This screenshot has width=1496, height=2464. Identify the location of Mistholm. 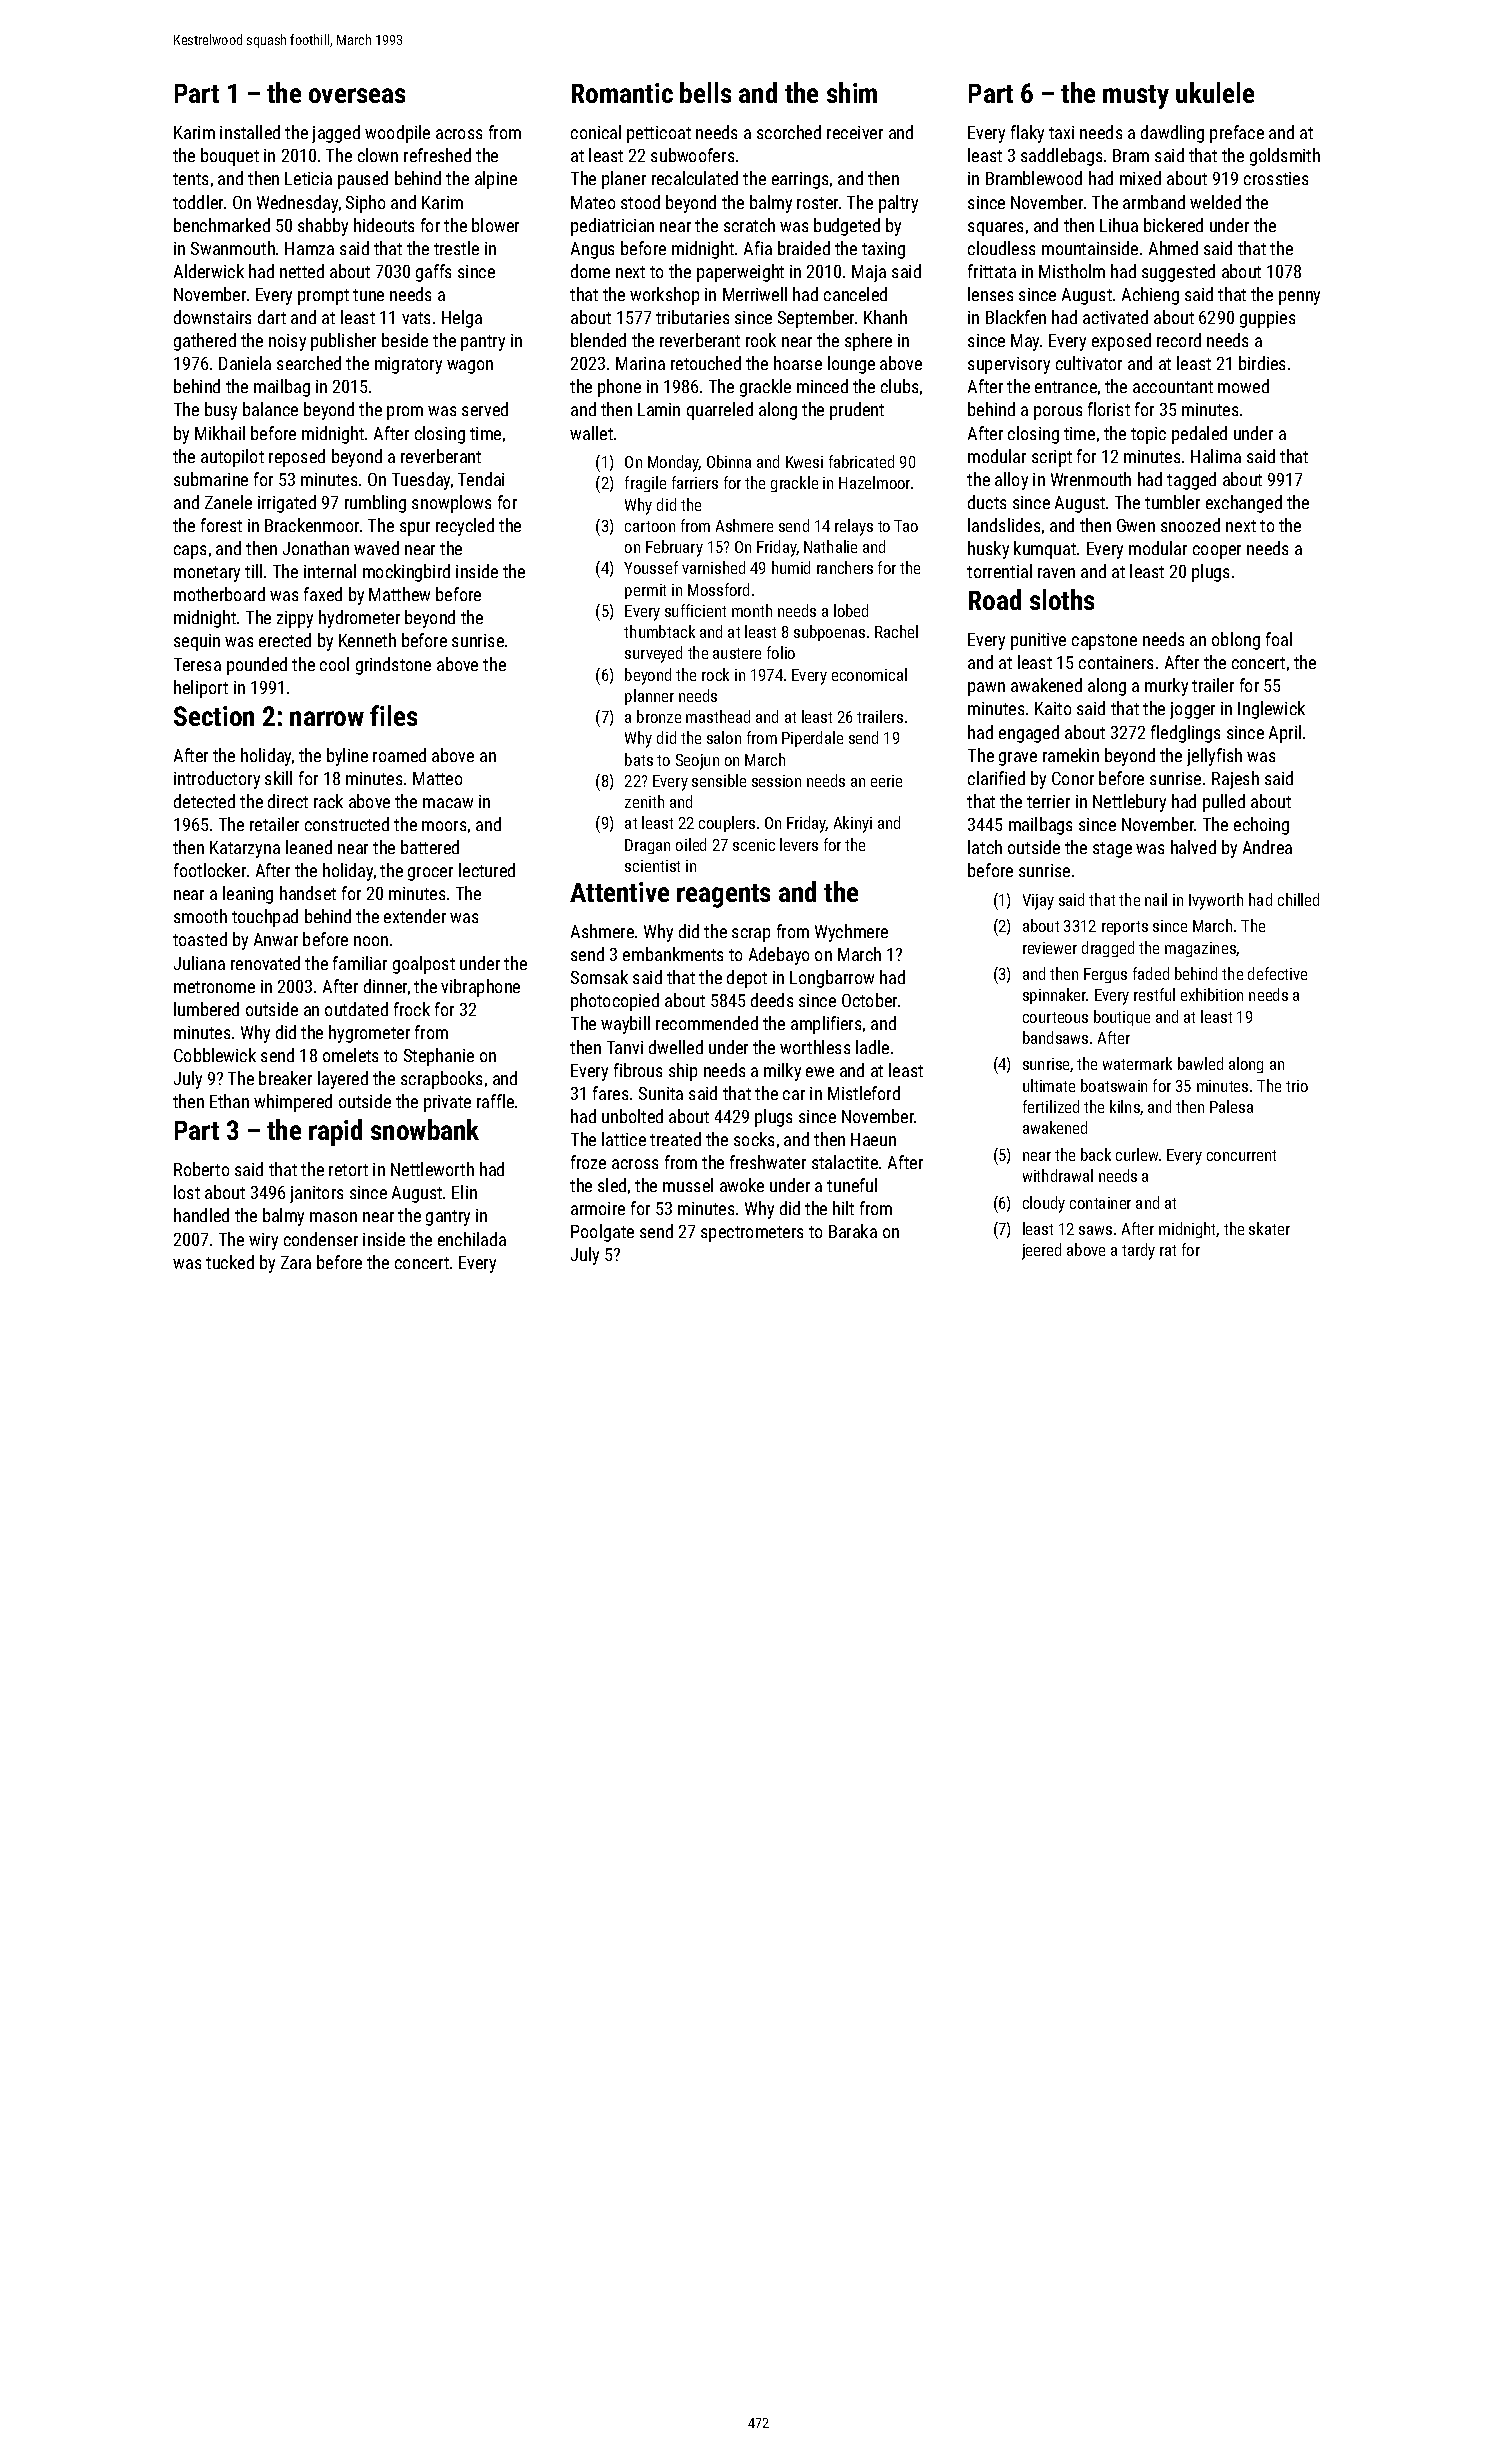
(1072, 271).
